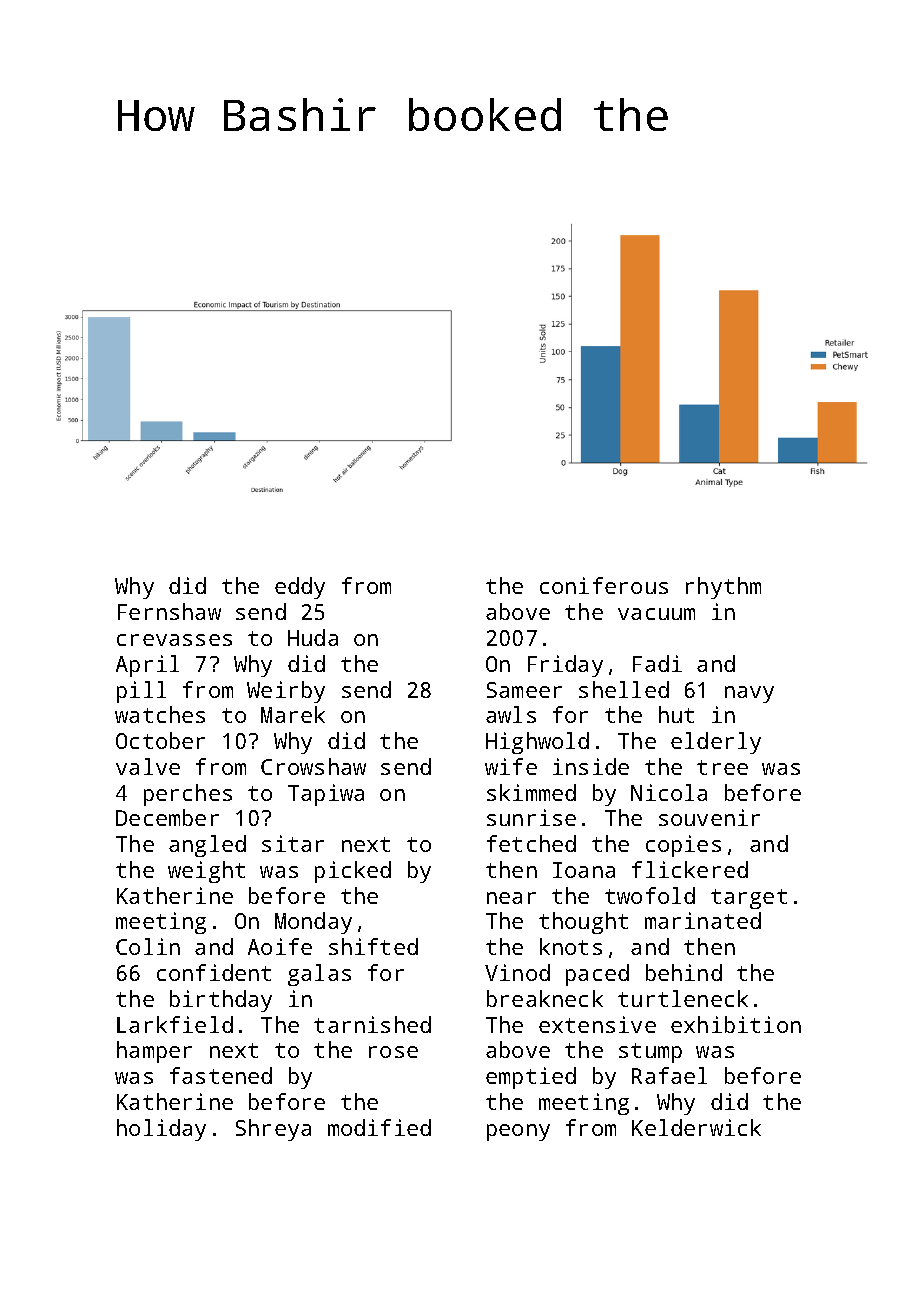 This screenshot has width=924, height=1311. What do you see at coordinates (141, 692) in the screenshot?
I see `pill` at bounding box center [141, 692].
